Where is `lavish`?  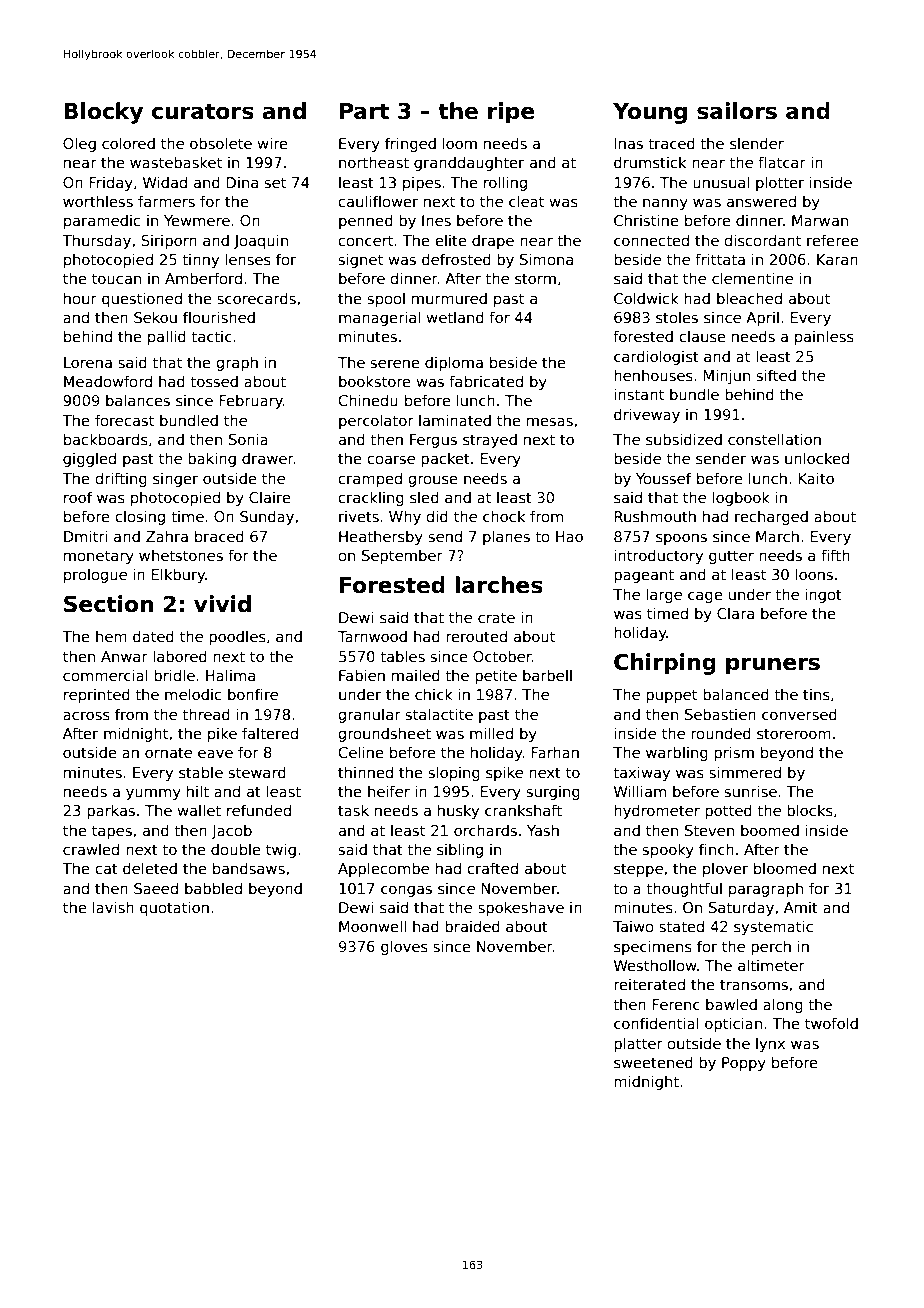 lavish is located at coordinates (113, 907).
